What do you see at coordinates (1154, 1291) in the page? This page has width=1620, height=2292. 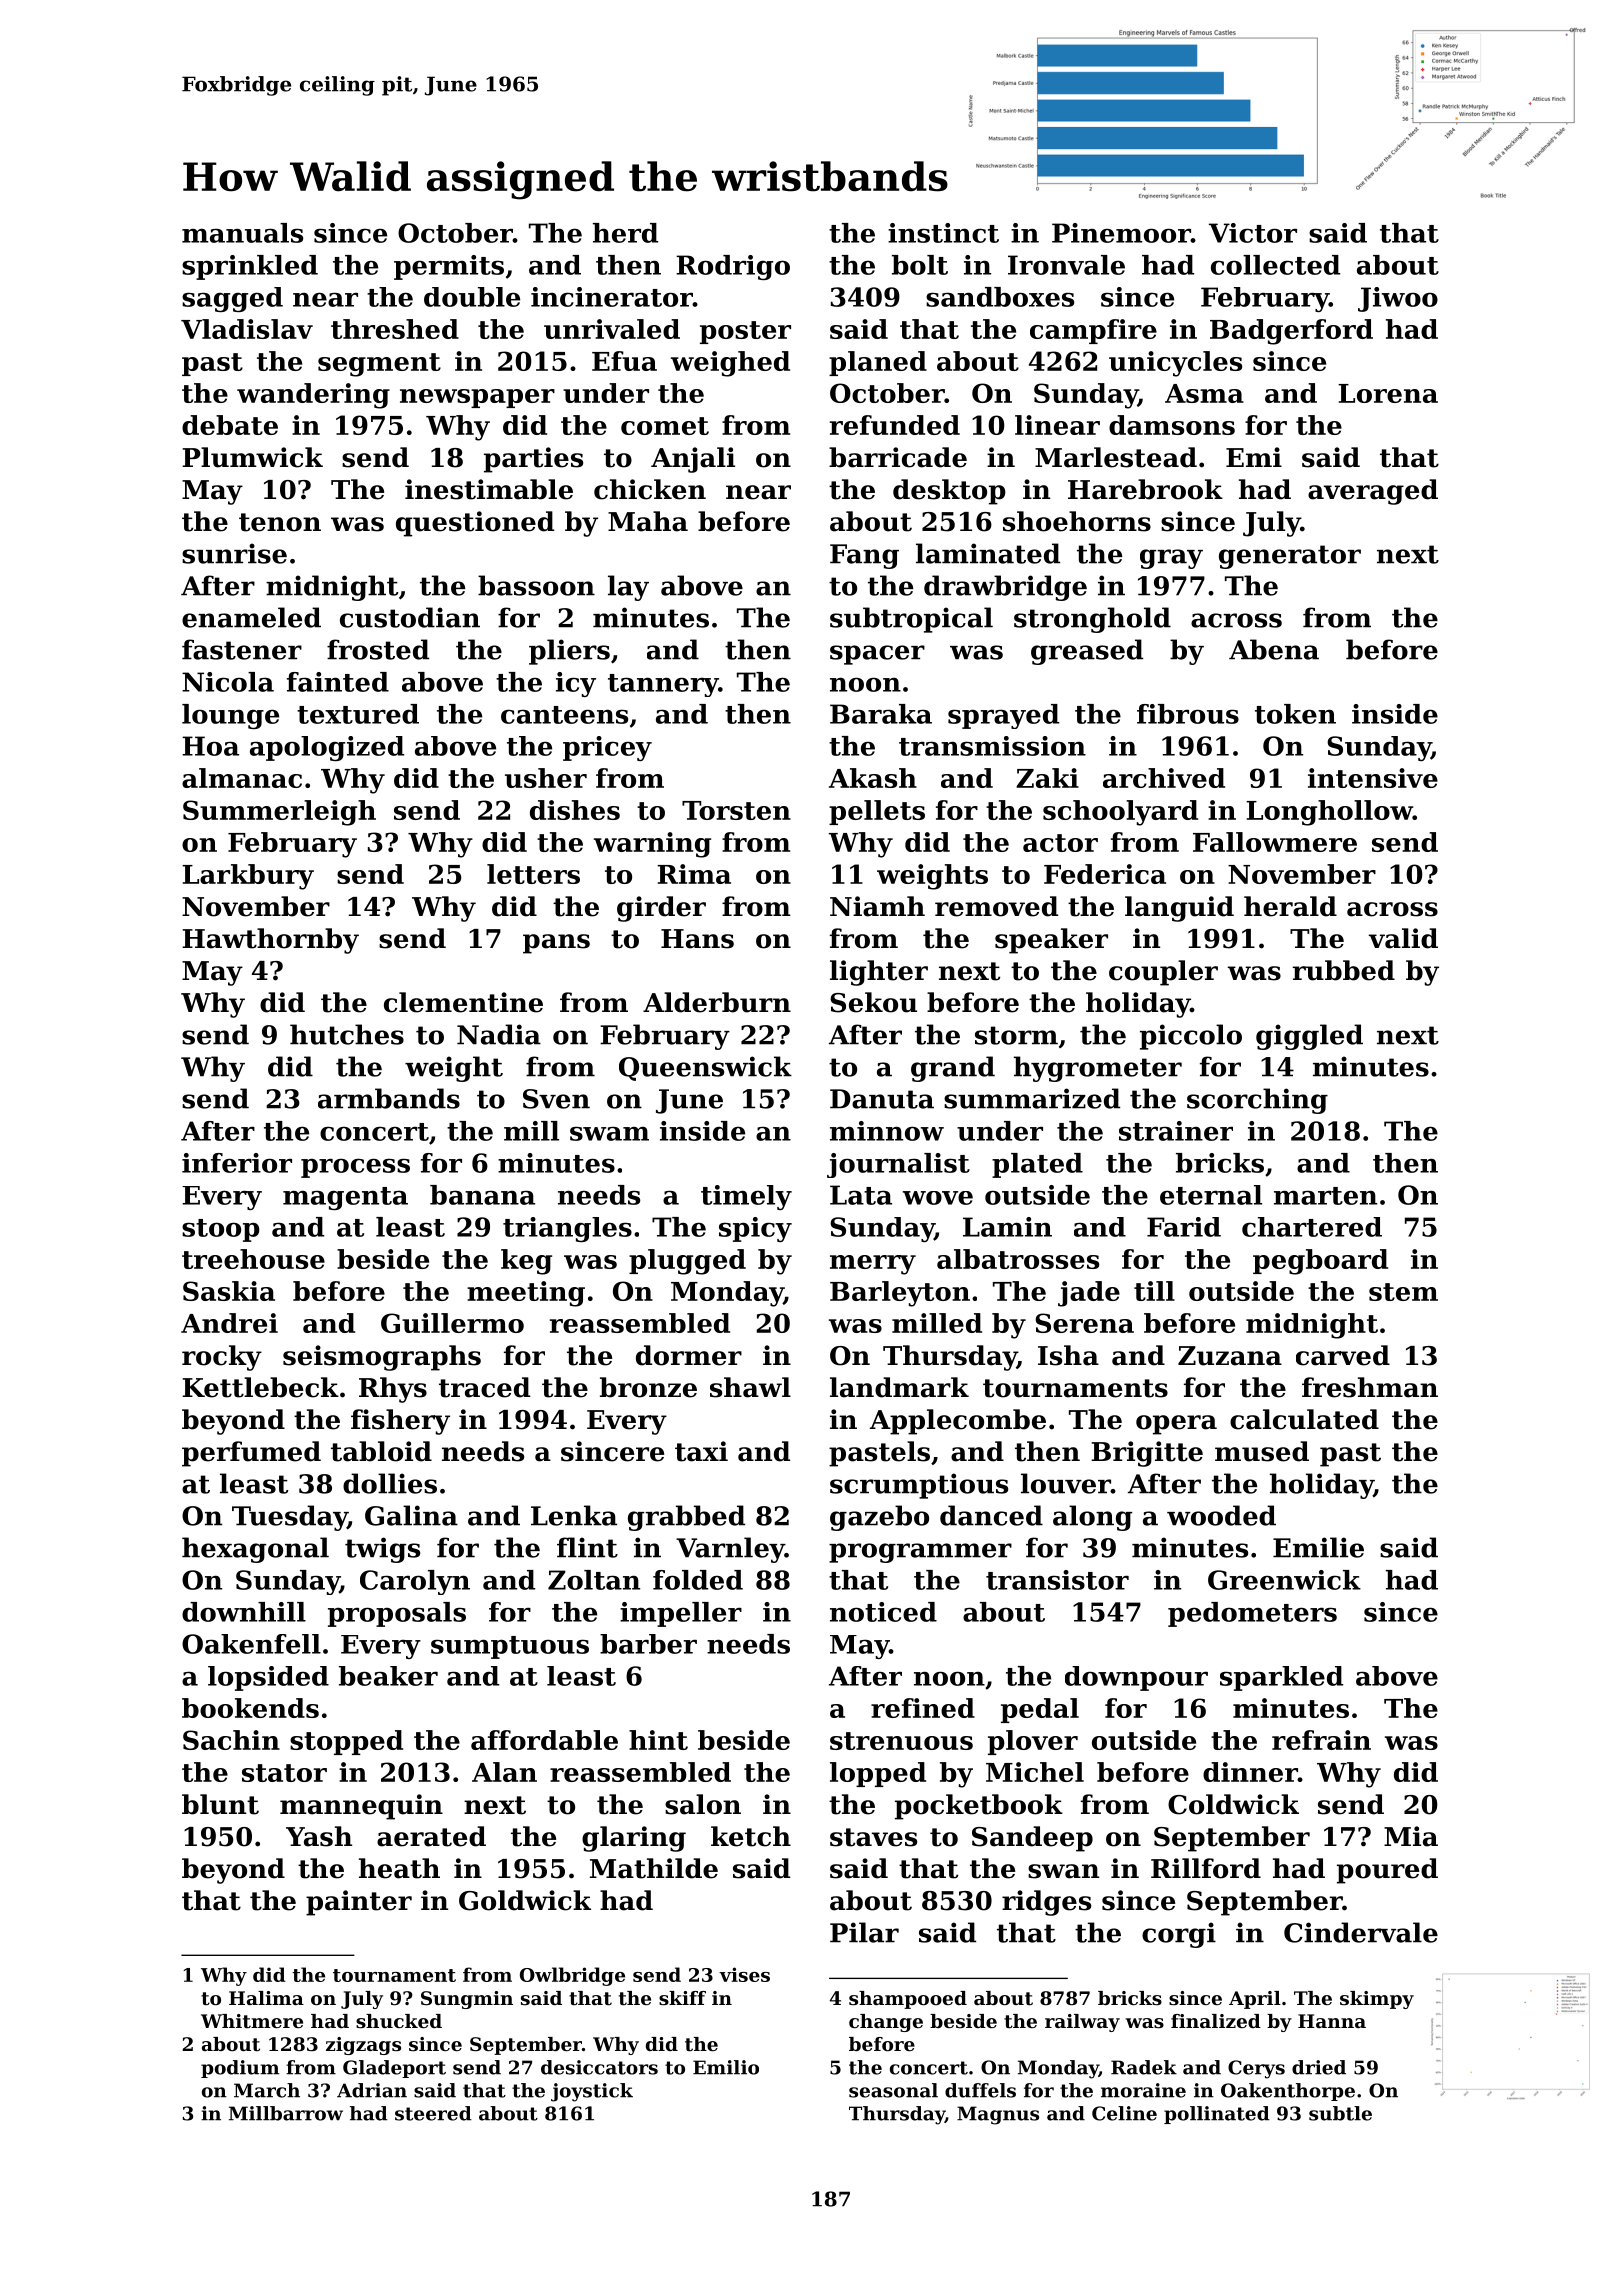 I see `till` at bounding box center [1154, 1291].
